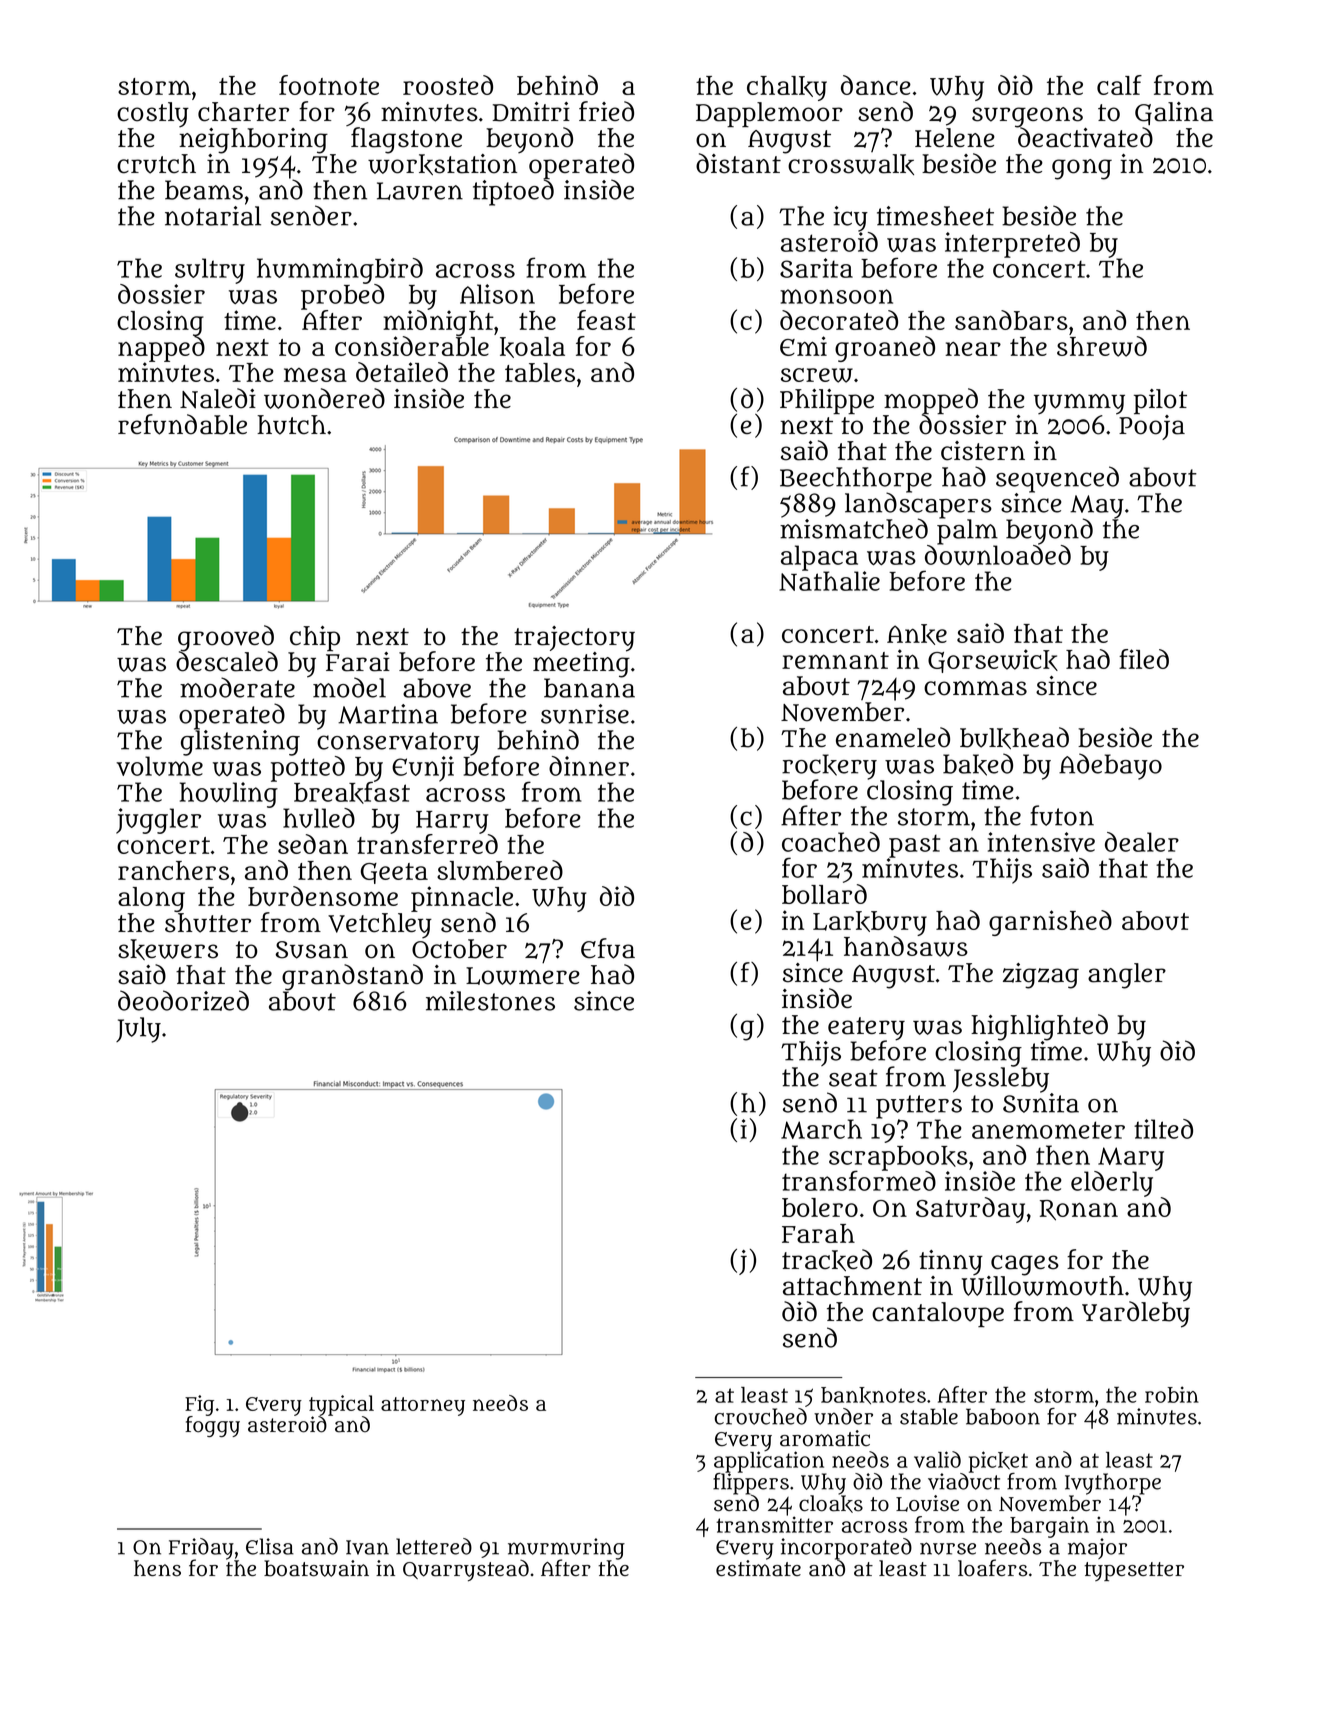 This screenshot has height=1723, width=1331. I want to click on foggy, so click(212, 1426).
